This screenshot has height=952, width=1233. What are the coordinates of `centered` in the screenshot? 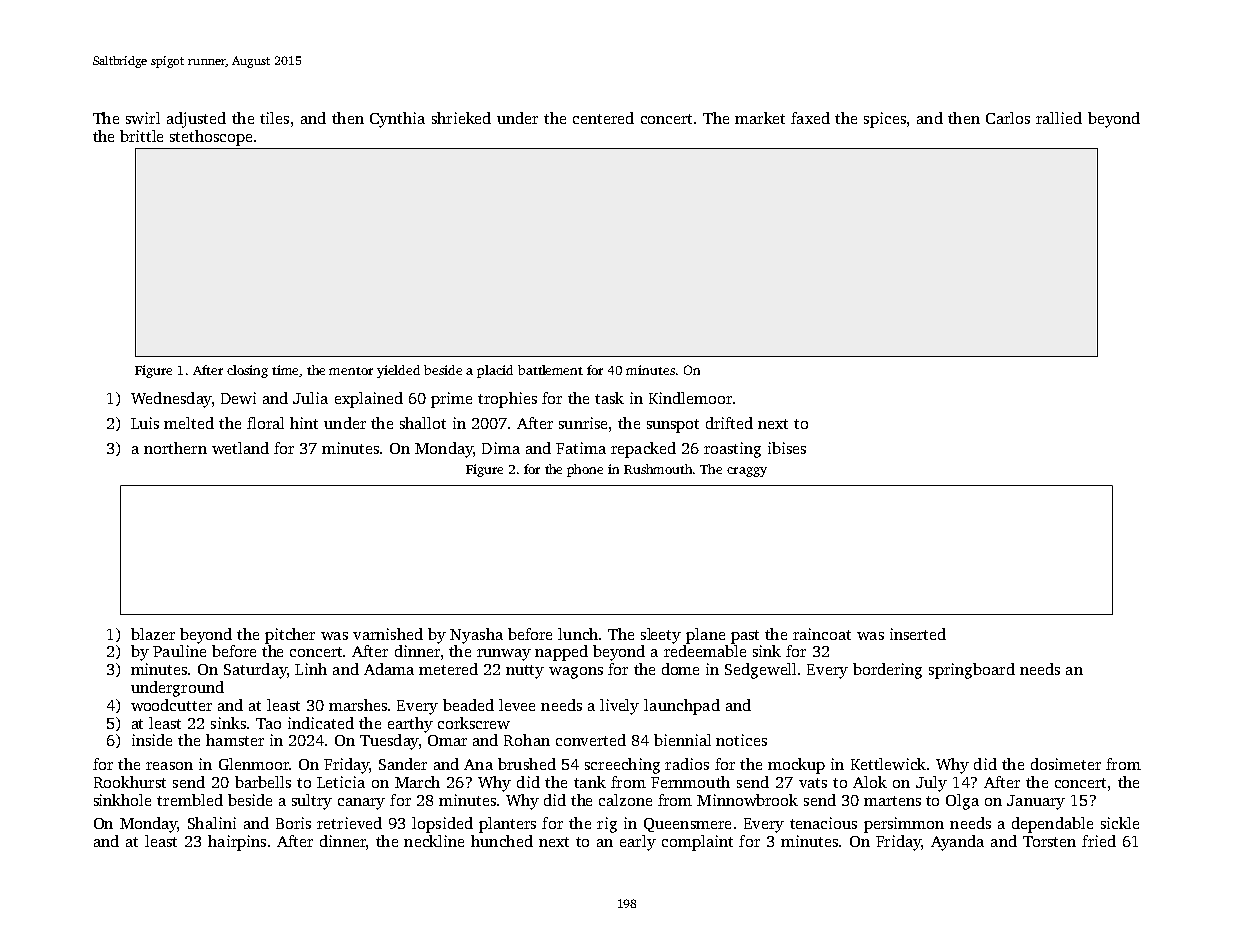 It's located at (603, 118).
